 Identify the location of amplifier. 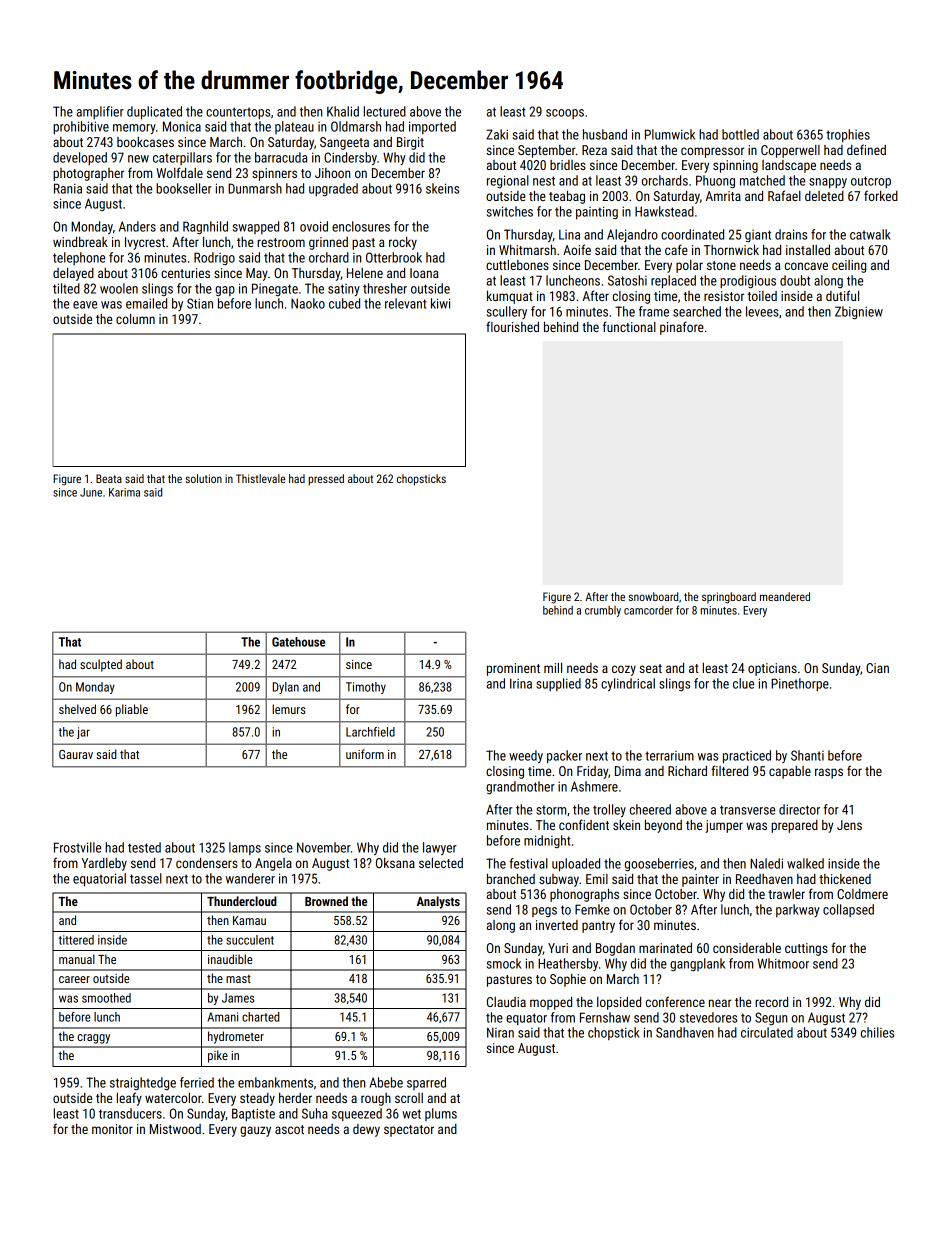
(100, 112).
